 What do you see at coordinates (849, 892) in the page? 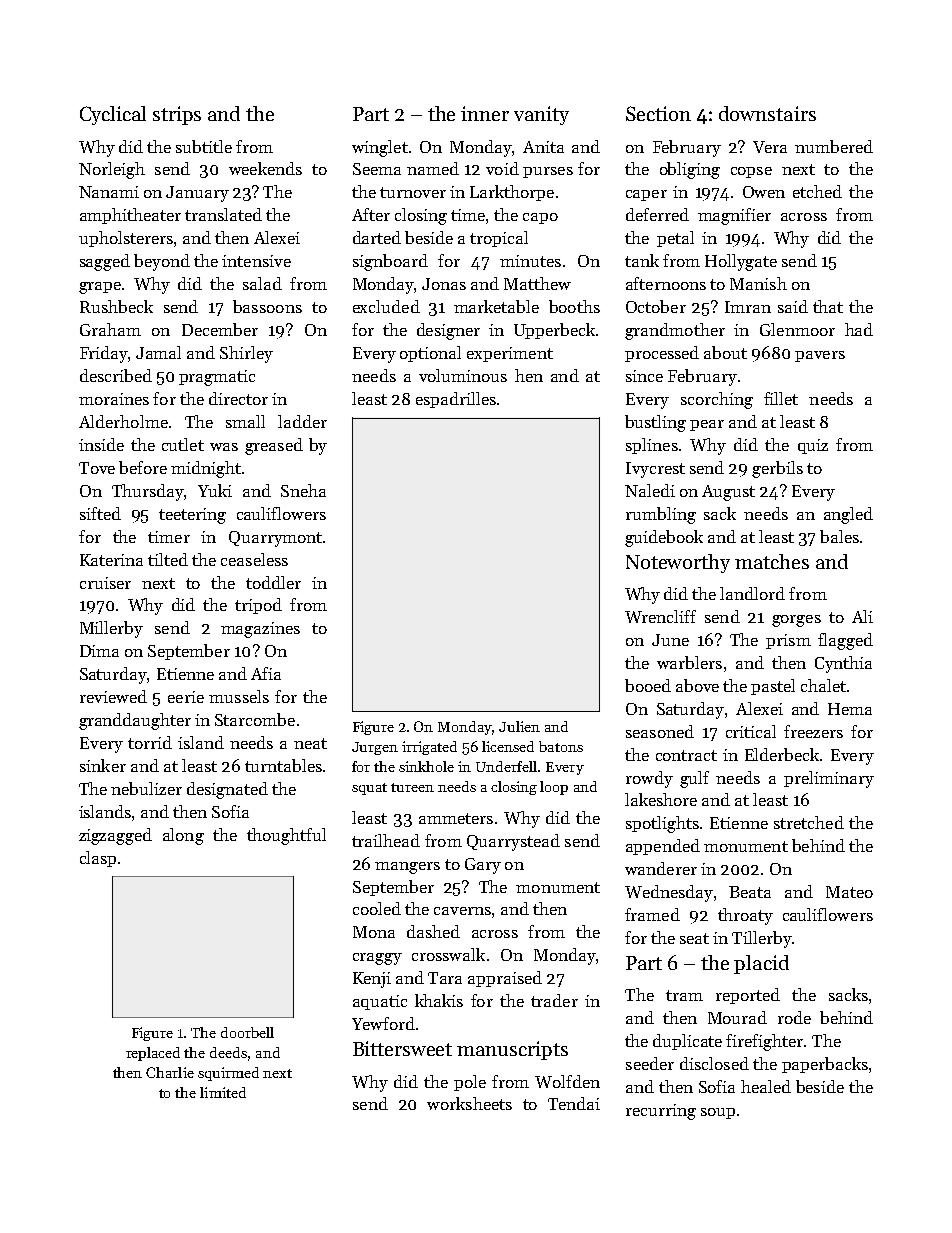
I see `Mateo` at bounding box center [849, 892].
